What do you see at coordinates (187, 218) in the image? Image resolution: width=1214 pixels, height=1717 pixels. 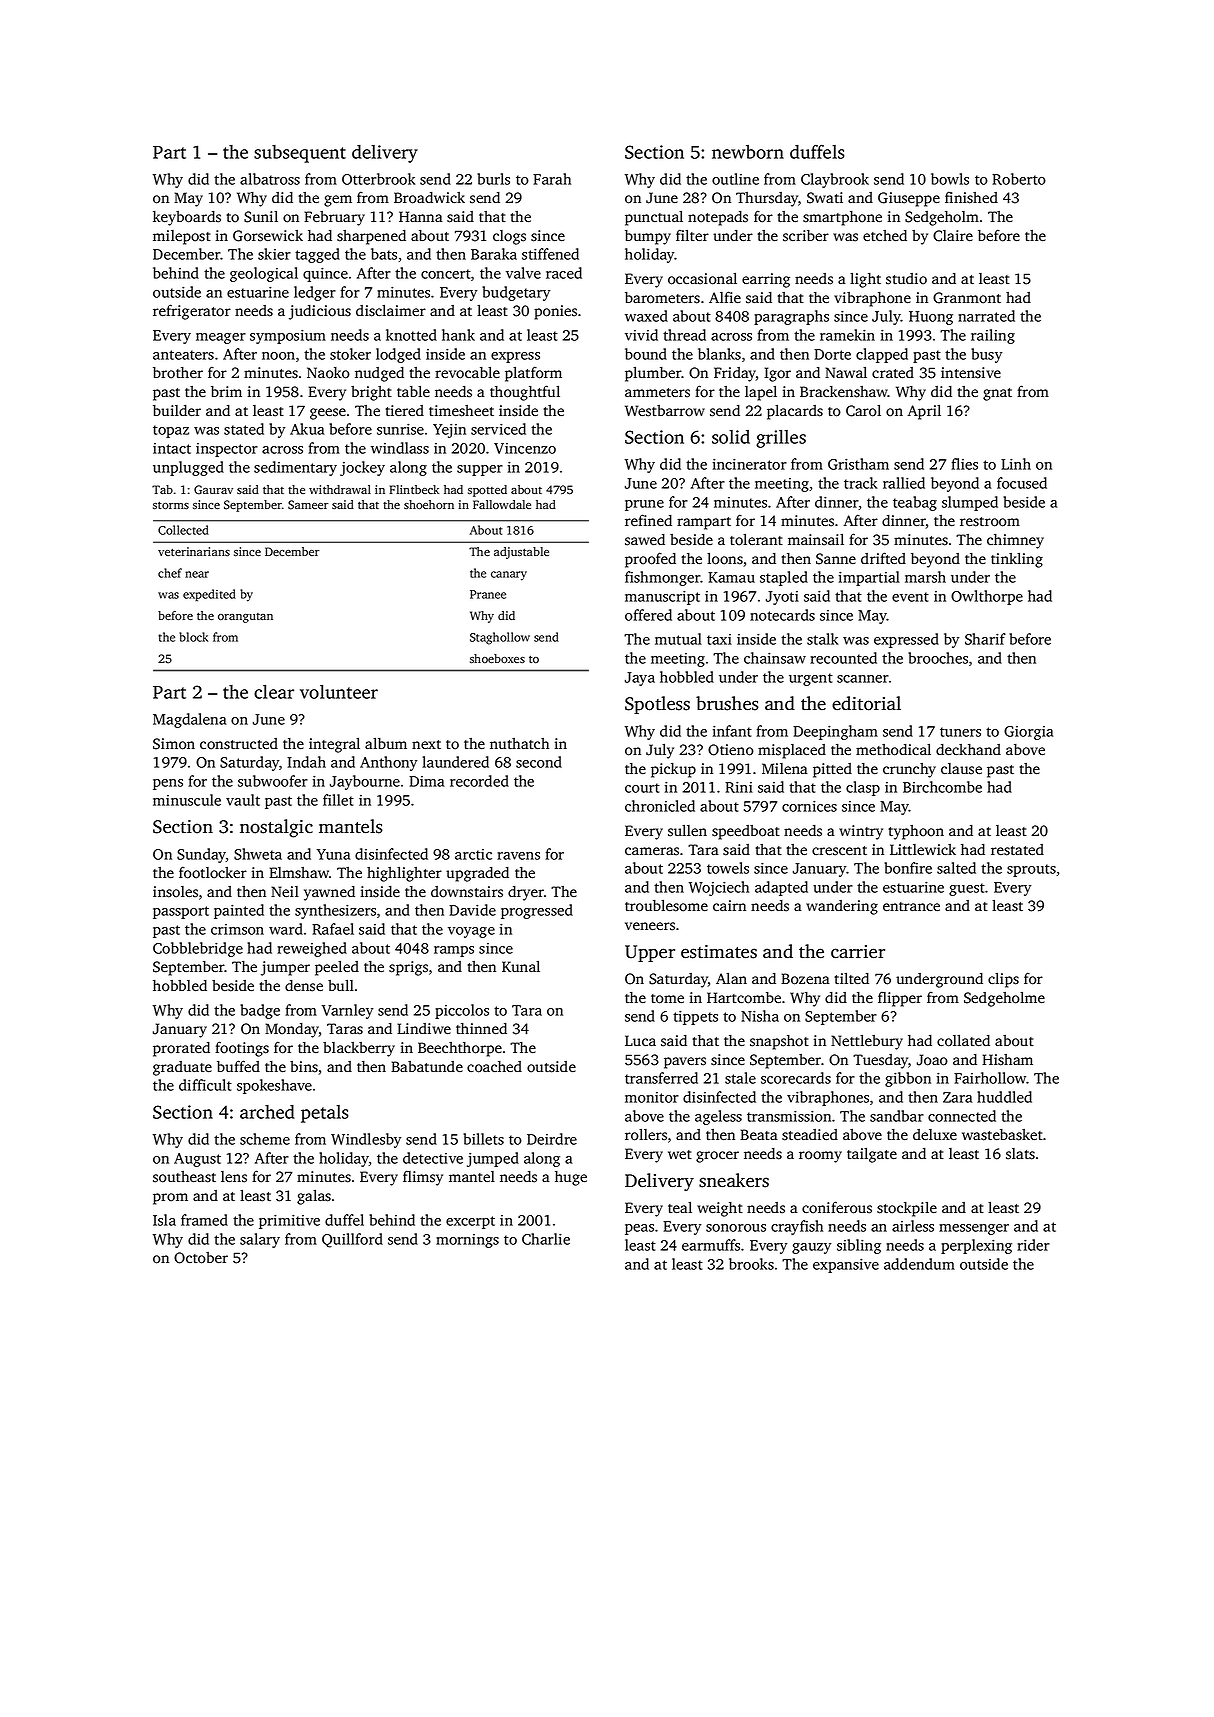 I see `keyboards` at bounding box center [187, 218].
